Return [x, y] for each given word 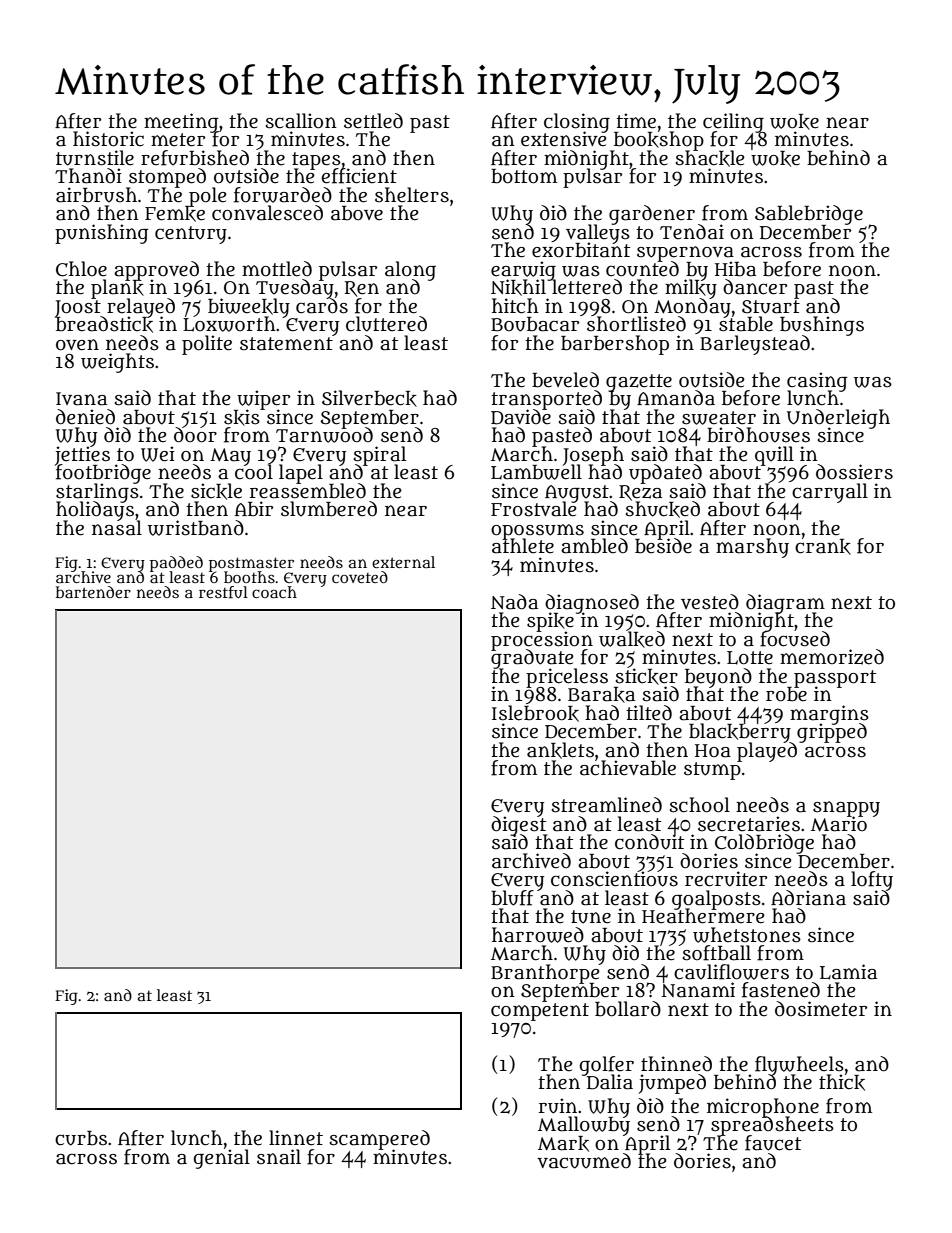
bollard [628, 1009]
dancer [755, 287]
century [191, 235]
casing [817, 381]
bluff [512, 898]
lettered [586, 287]
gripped [832, 733]
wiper [263, 399]
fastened [781, 990]
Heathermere [703, 916]
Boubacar [535, 324]
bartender [93, 592]
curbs [81, 1138]
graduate [532, 659]
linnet [296, 1138]
